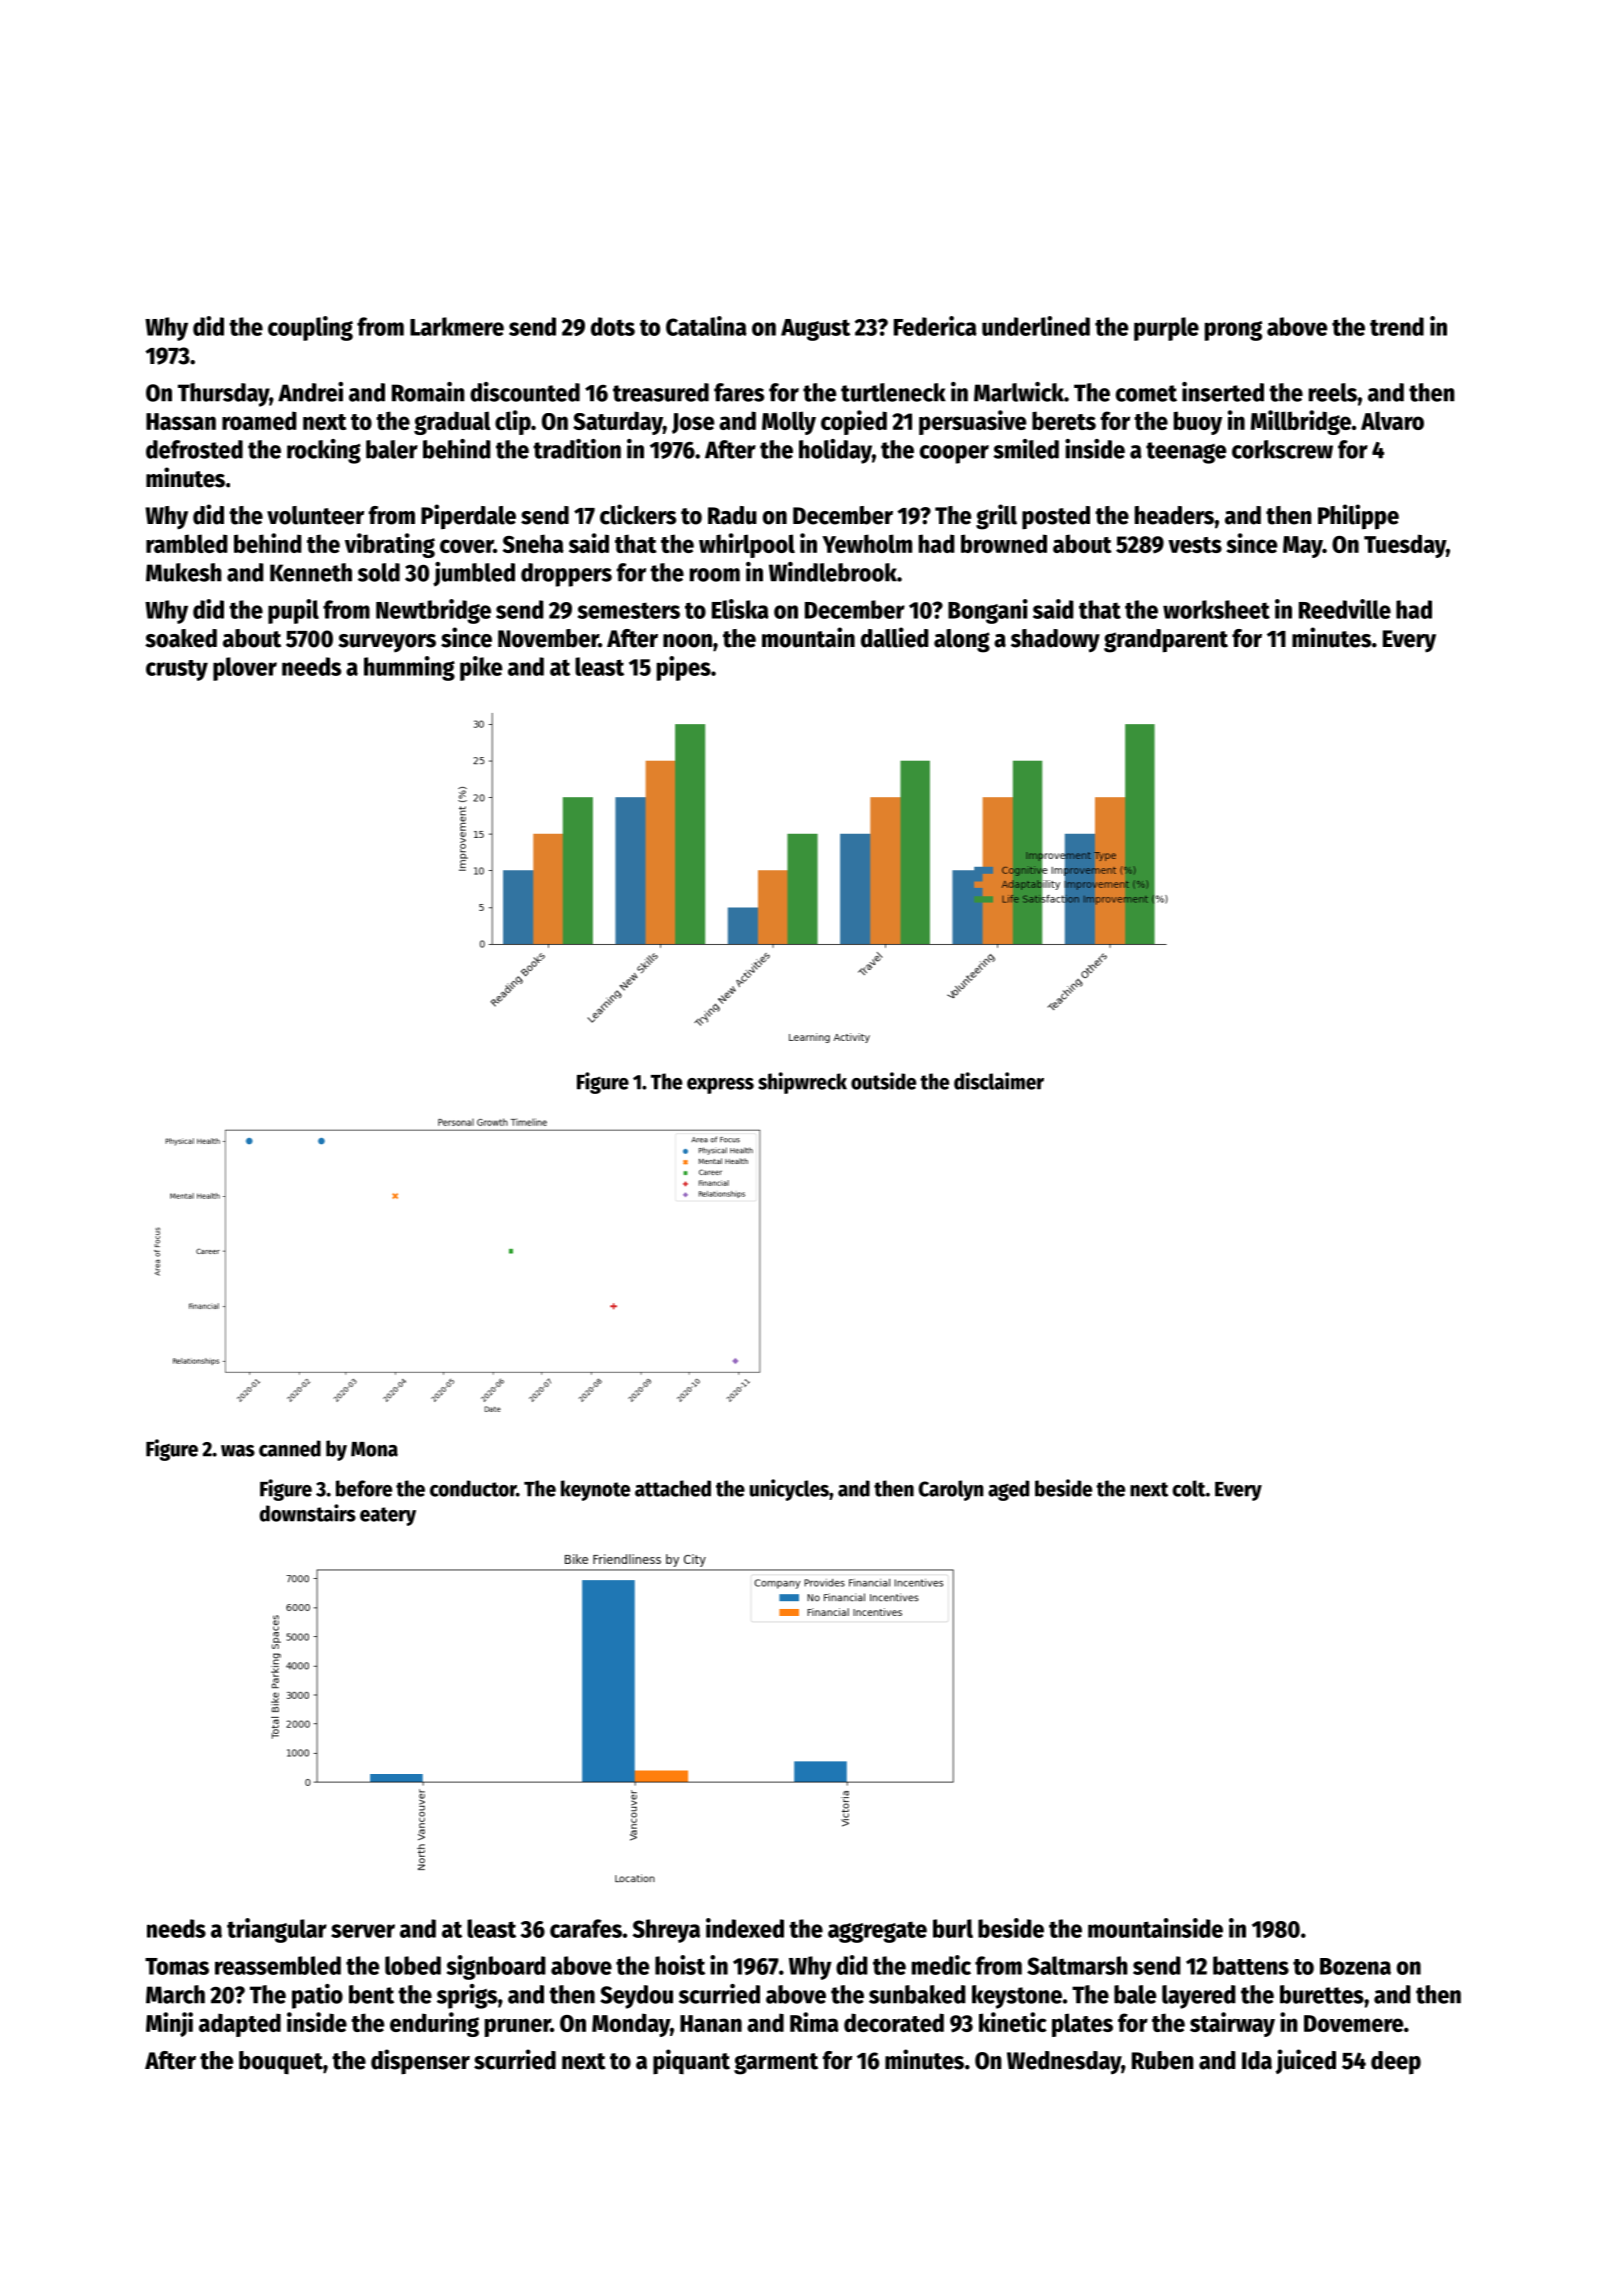 Image resolution: width=1620 pixels, height=2292 pixels. I want to click on pipes, so click(684, 668).
